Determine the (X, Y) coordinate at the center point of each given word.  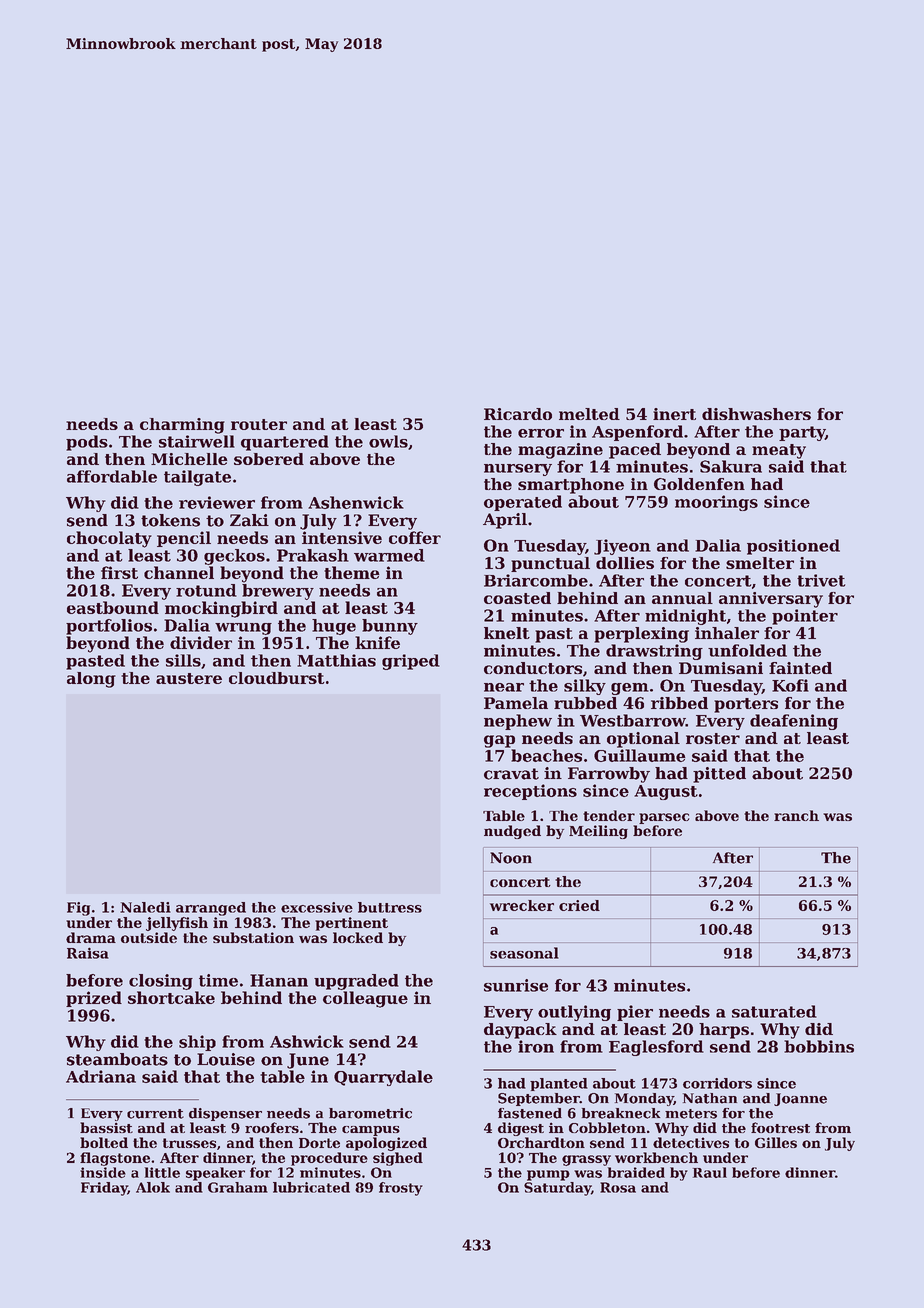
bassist (106, 1127)
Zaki (249, 520)
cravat (511, 774)
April (505, 521)
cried (579, 905)
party (802, 433)
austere (189, 678)
